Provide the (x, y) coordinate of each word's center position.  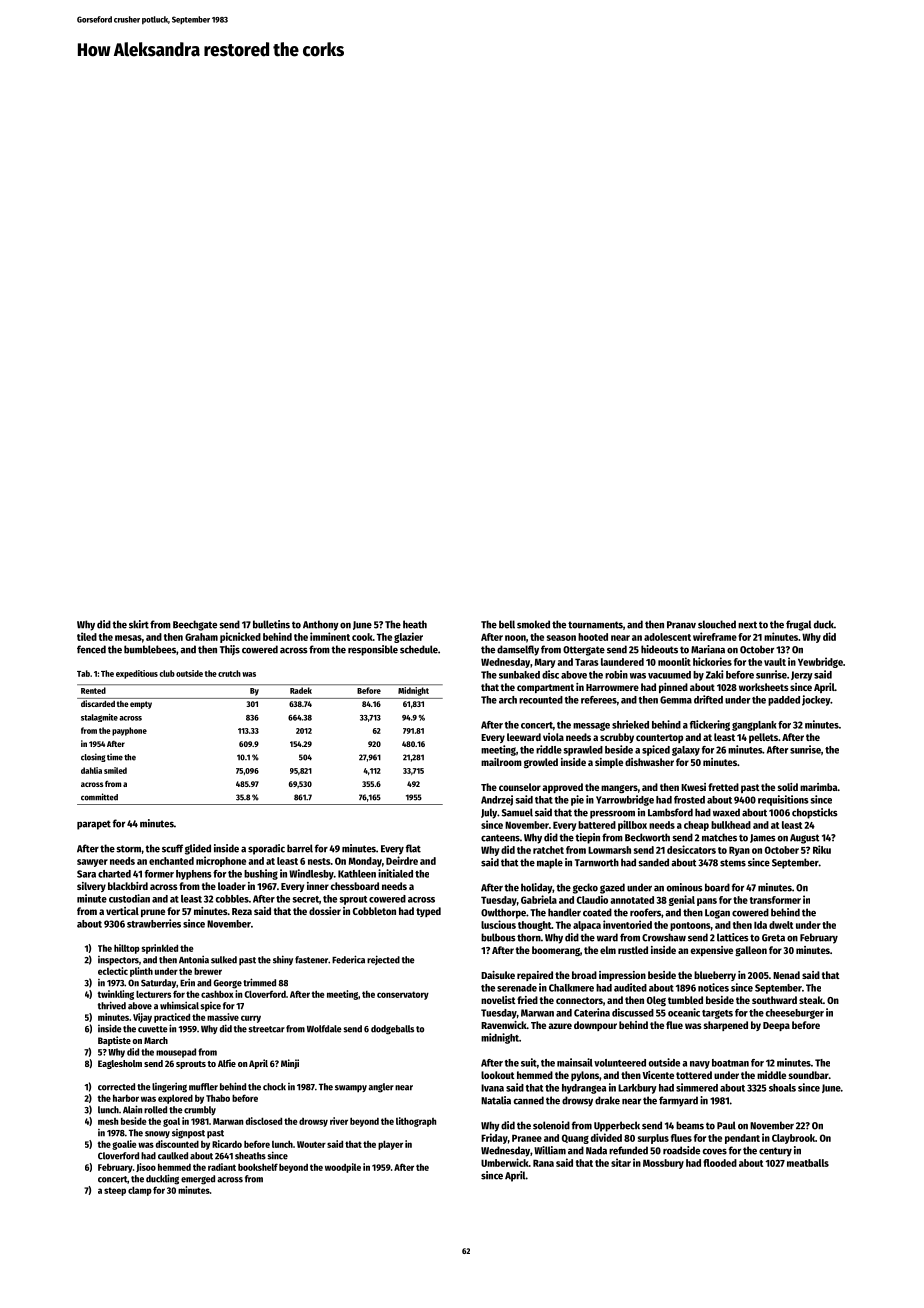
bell (507, 624)
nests (319, 861)
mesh (108, 1121)
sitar (621, 1162)
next (747, 625)
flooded (720, 1163)
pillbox (632, 825)
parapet (94, 825)
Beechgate (195, 625)
